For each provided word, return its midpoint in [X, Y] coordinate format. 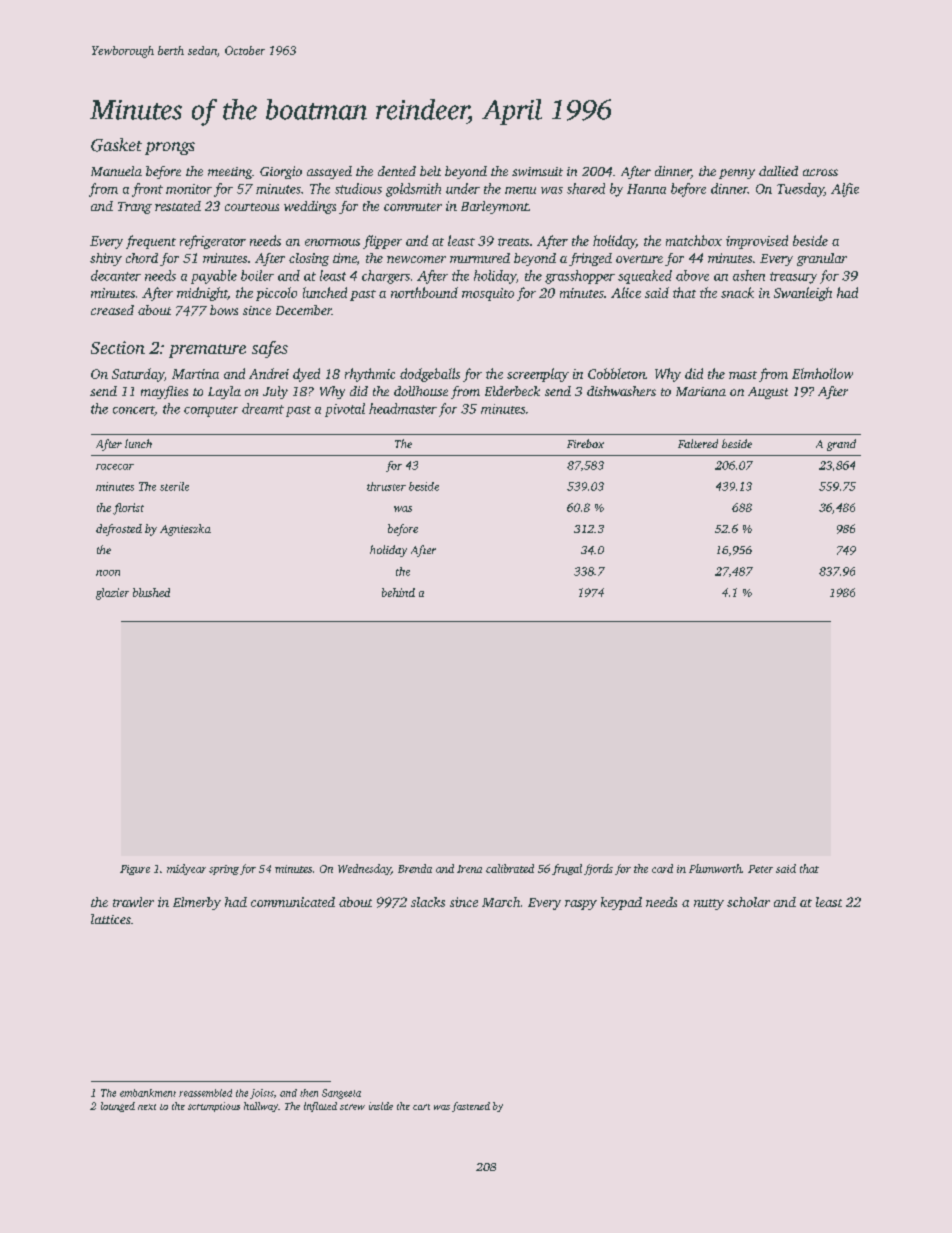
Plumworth [715, 868]
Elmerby [197, 903]
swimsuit [537, 171]
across [820, 172]
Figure [135, 870]
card [662, 868]
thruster [386, 486]
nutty [709, 904]
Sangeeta [341, 1094]
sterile [174, 486]
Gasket [116, 145]
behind [398, 592]
